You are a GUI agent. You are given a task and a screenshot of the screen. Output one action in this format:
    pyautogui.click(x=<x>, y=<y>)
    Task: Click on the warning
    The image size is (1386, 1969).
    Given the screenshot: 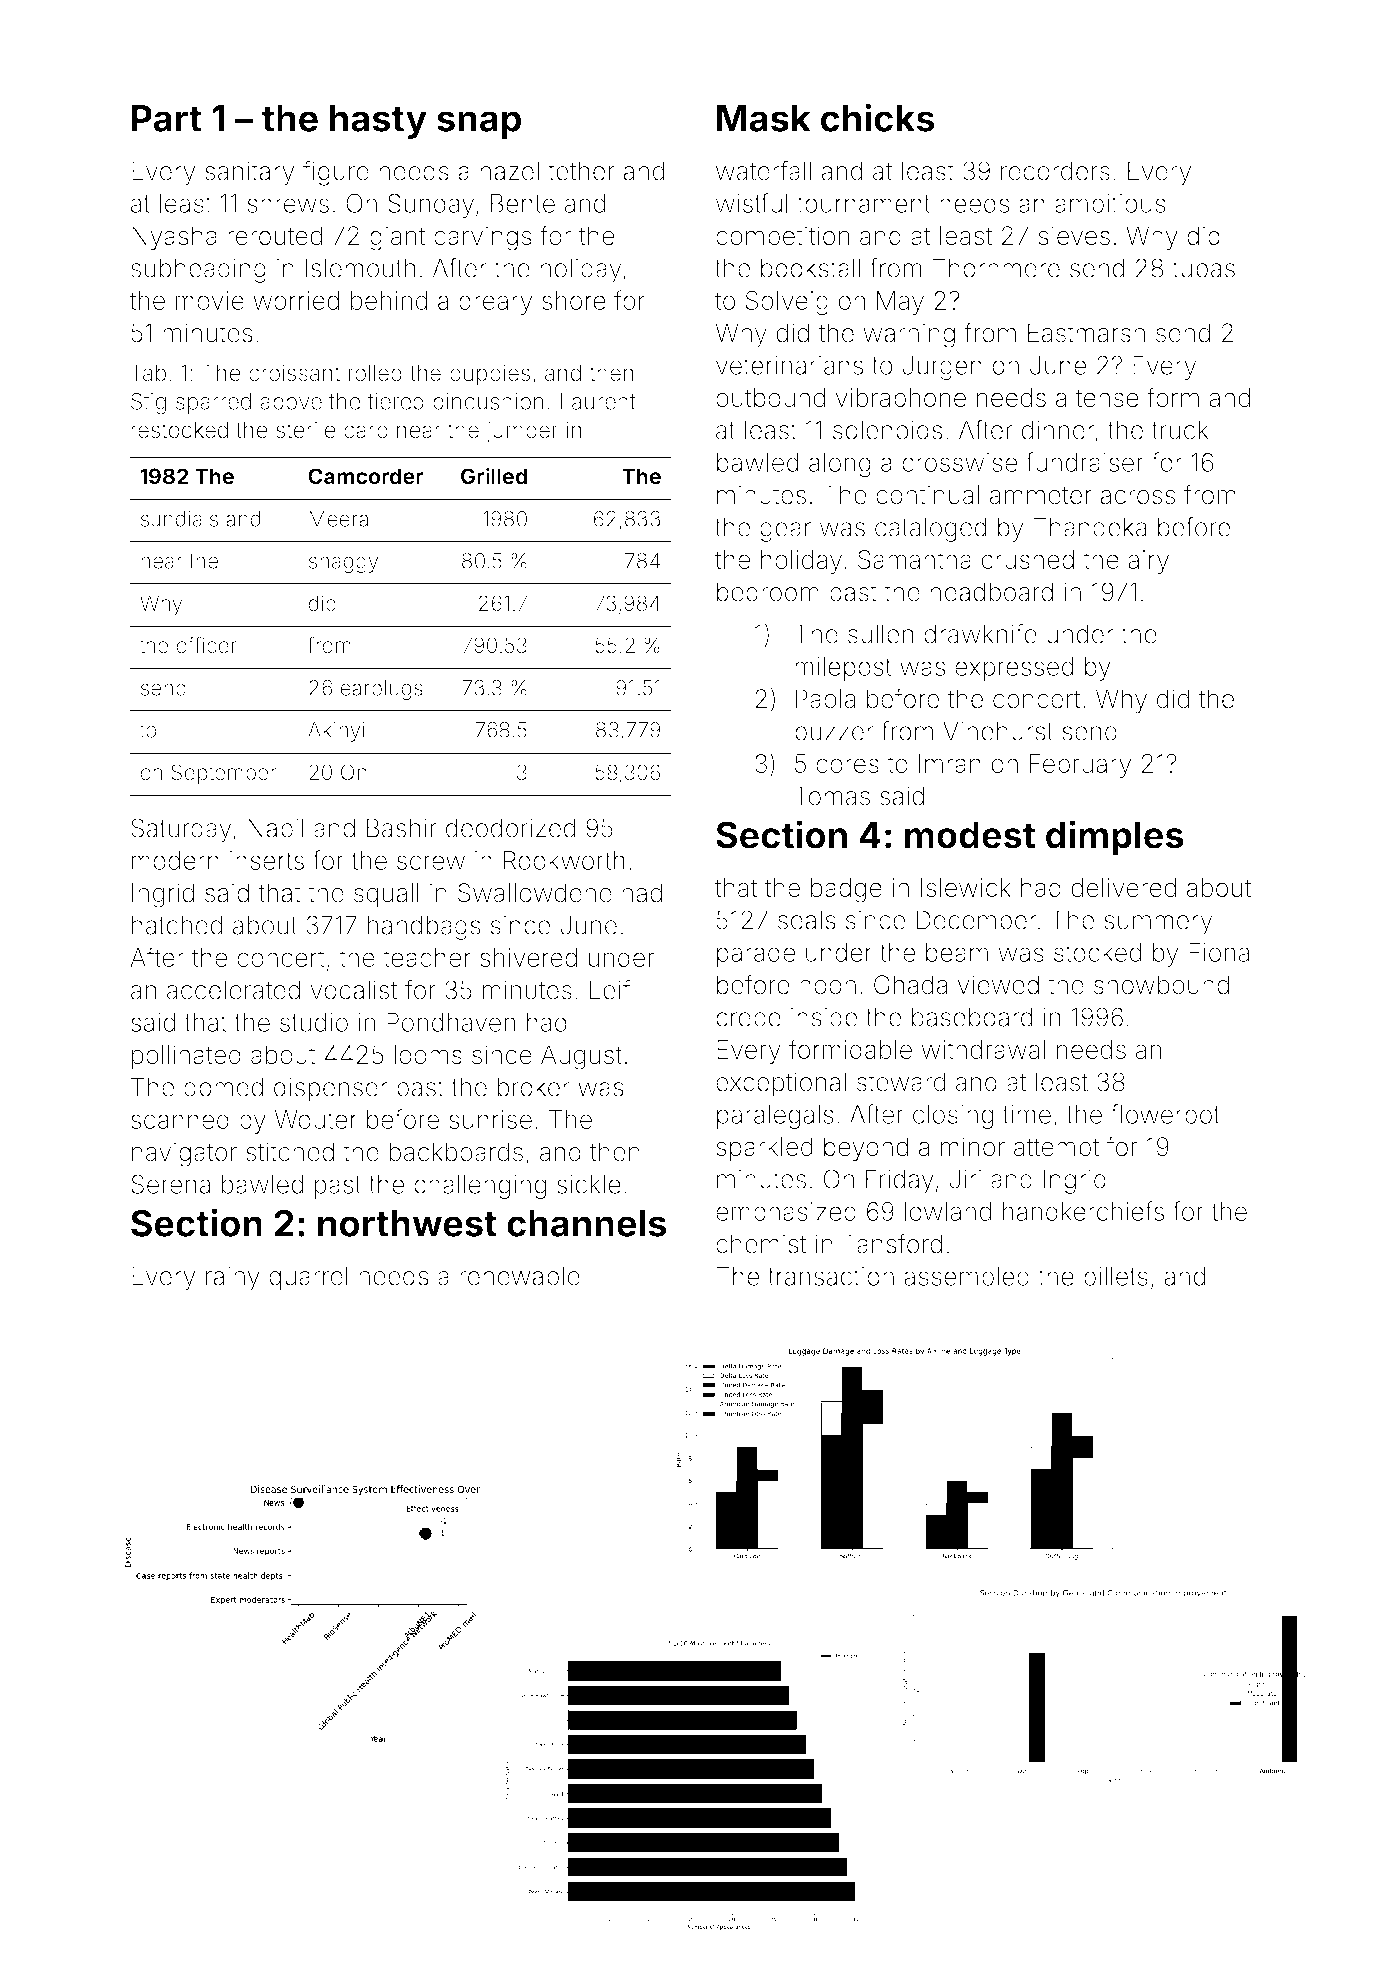 What is the action you would take?
    pyautogui.click(x=909, y=335)
